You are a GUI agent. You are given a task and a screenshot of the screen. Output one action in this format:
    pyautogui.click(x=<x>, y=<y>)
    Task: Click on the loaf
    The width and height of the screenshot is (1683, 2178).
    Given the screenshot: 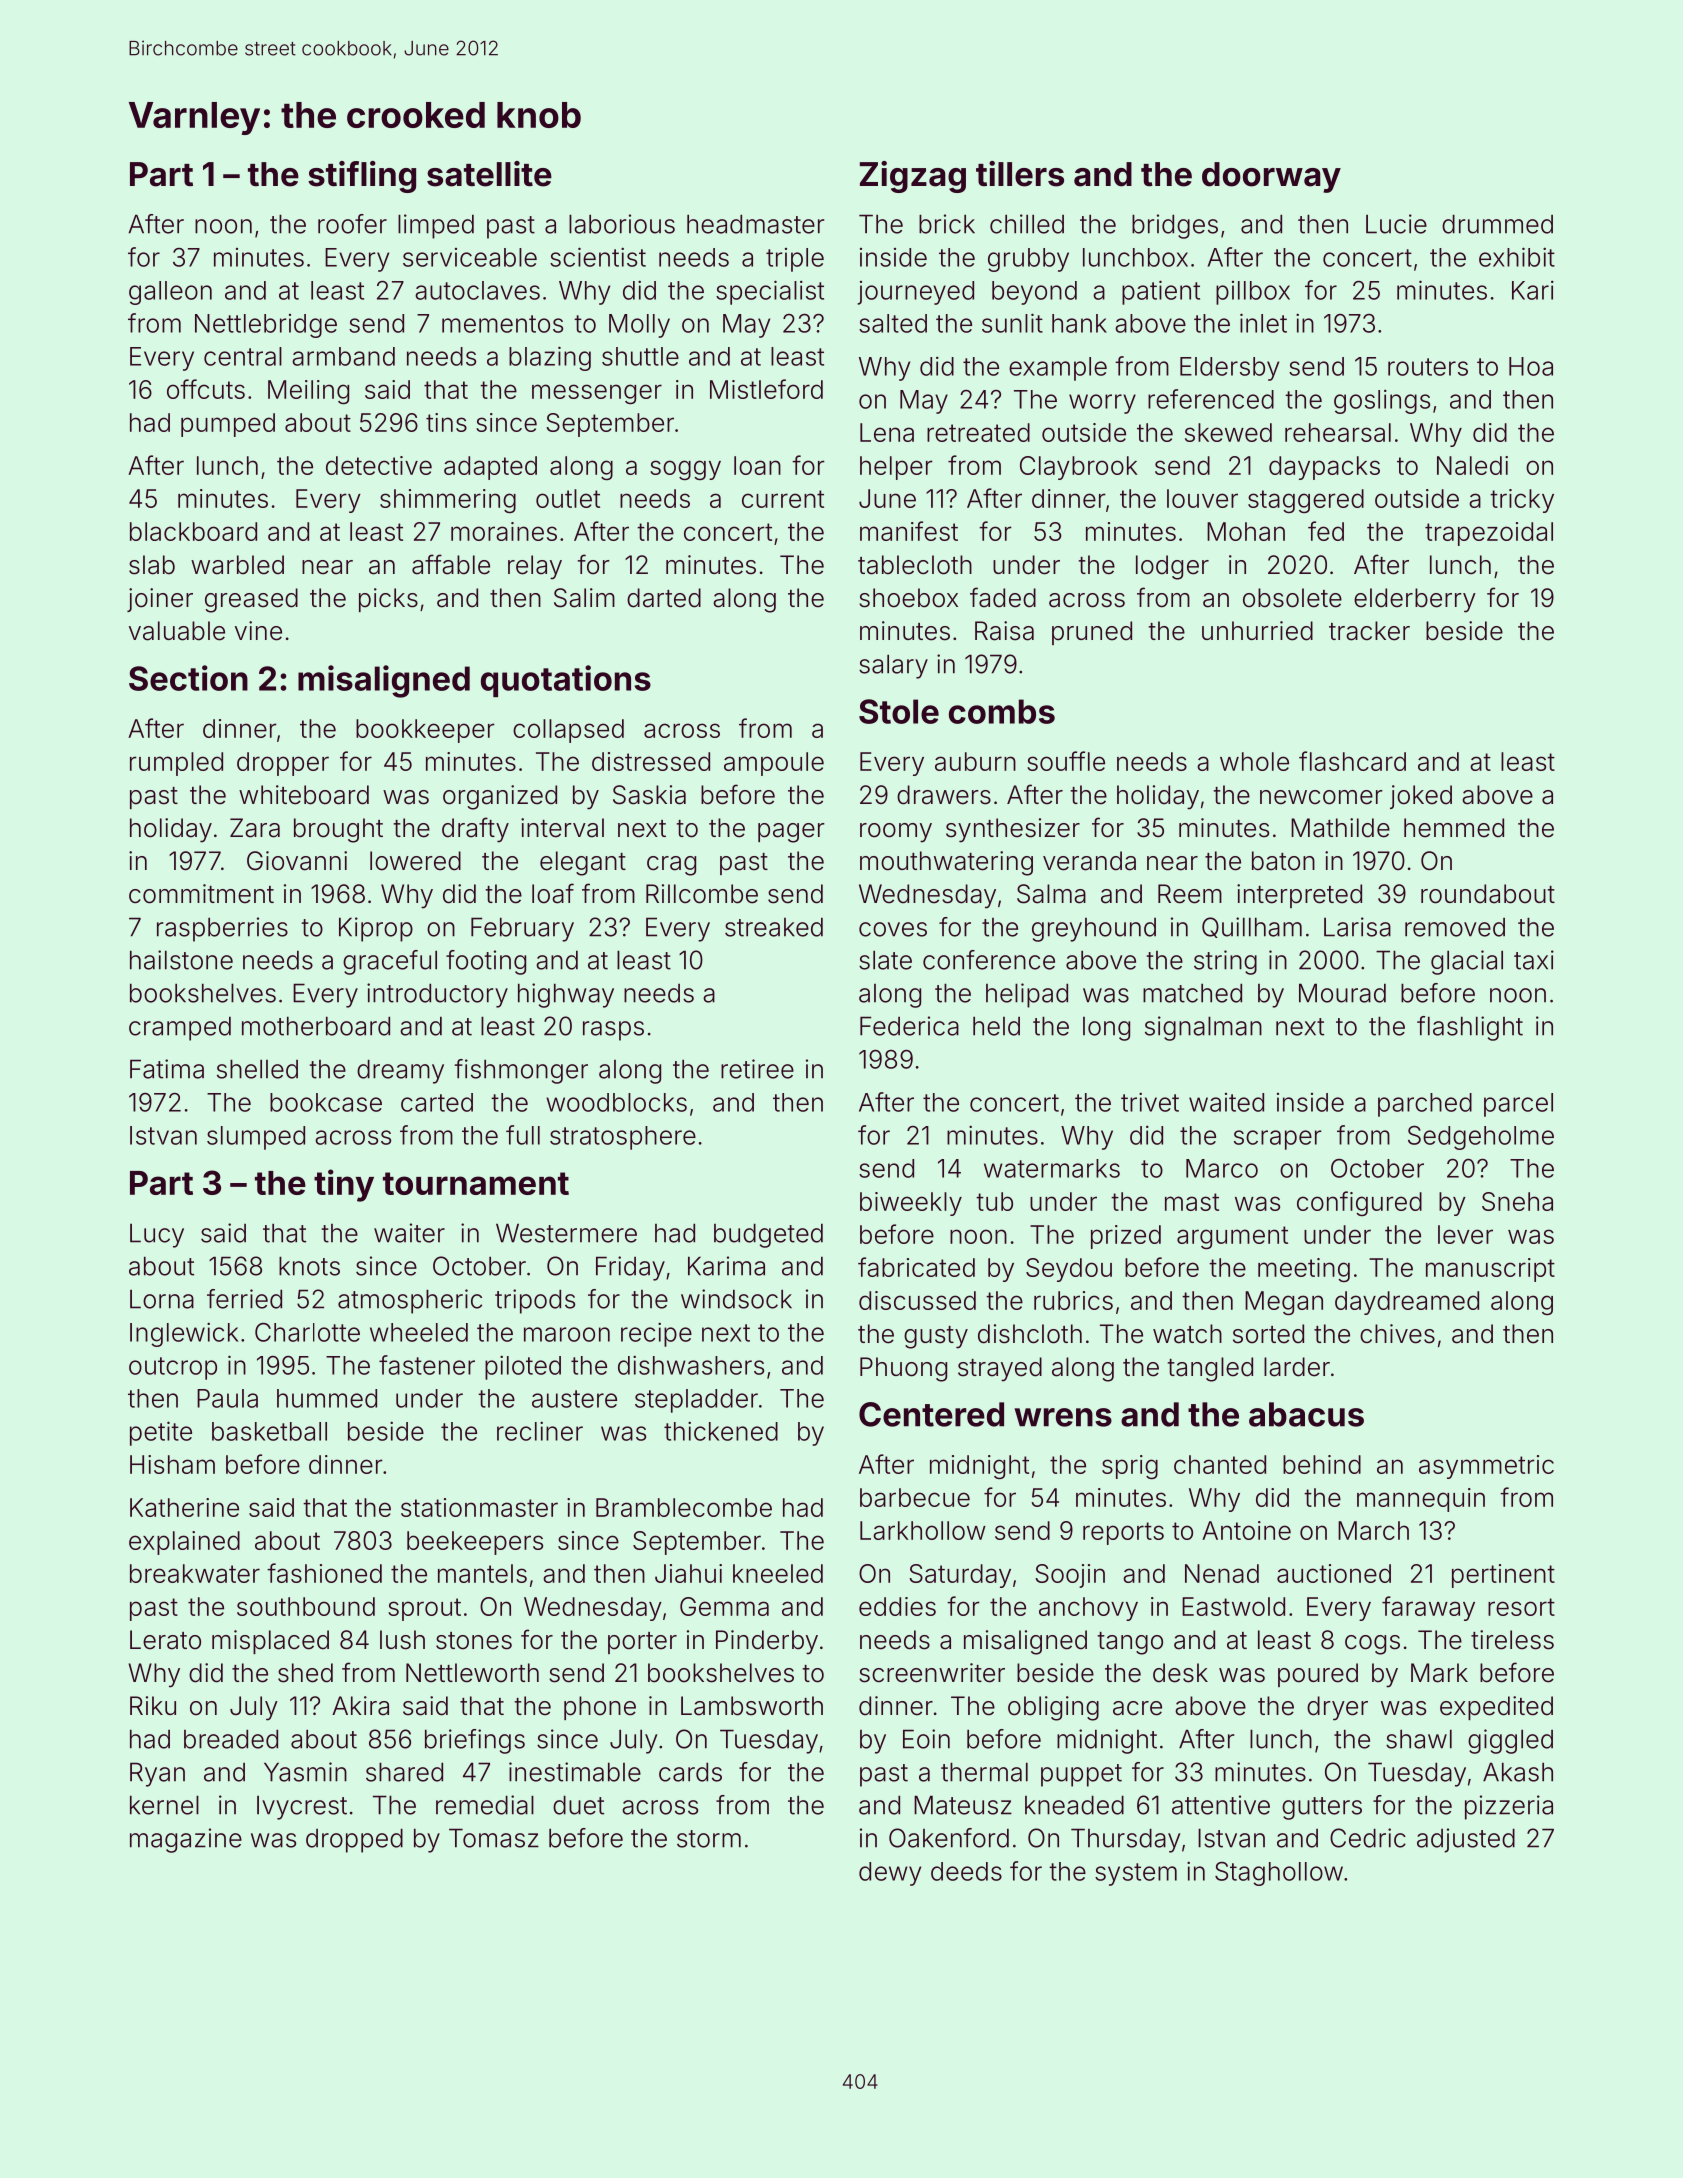 What is the action you would take?
    pyautogui.click(x=553, y=893)
